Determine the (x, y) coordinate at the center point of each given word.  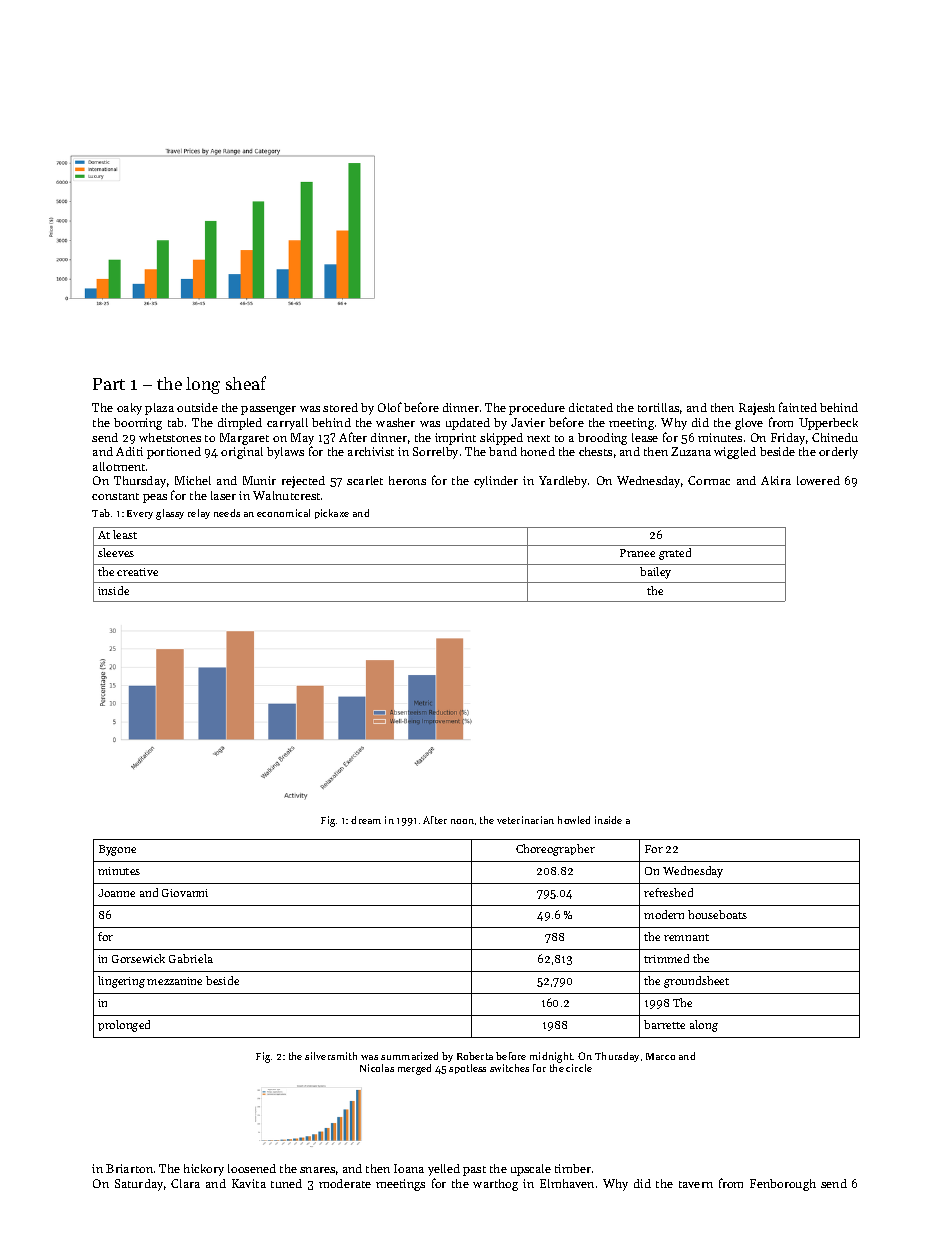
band (503, 451)
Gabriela (191, 958)
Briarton (129, 1168)
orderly (838, 453)
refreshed (668, 892)
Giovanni (185, 893)
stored (340, 407)
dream (366, 820)
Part (109, 384)
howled (574, 820)
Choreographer (555, 850)
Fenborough (783, 1185)
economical (283, 513)
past (474, 1171)
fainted (798, 407)
